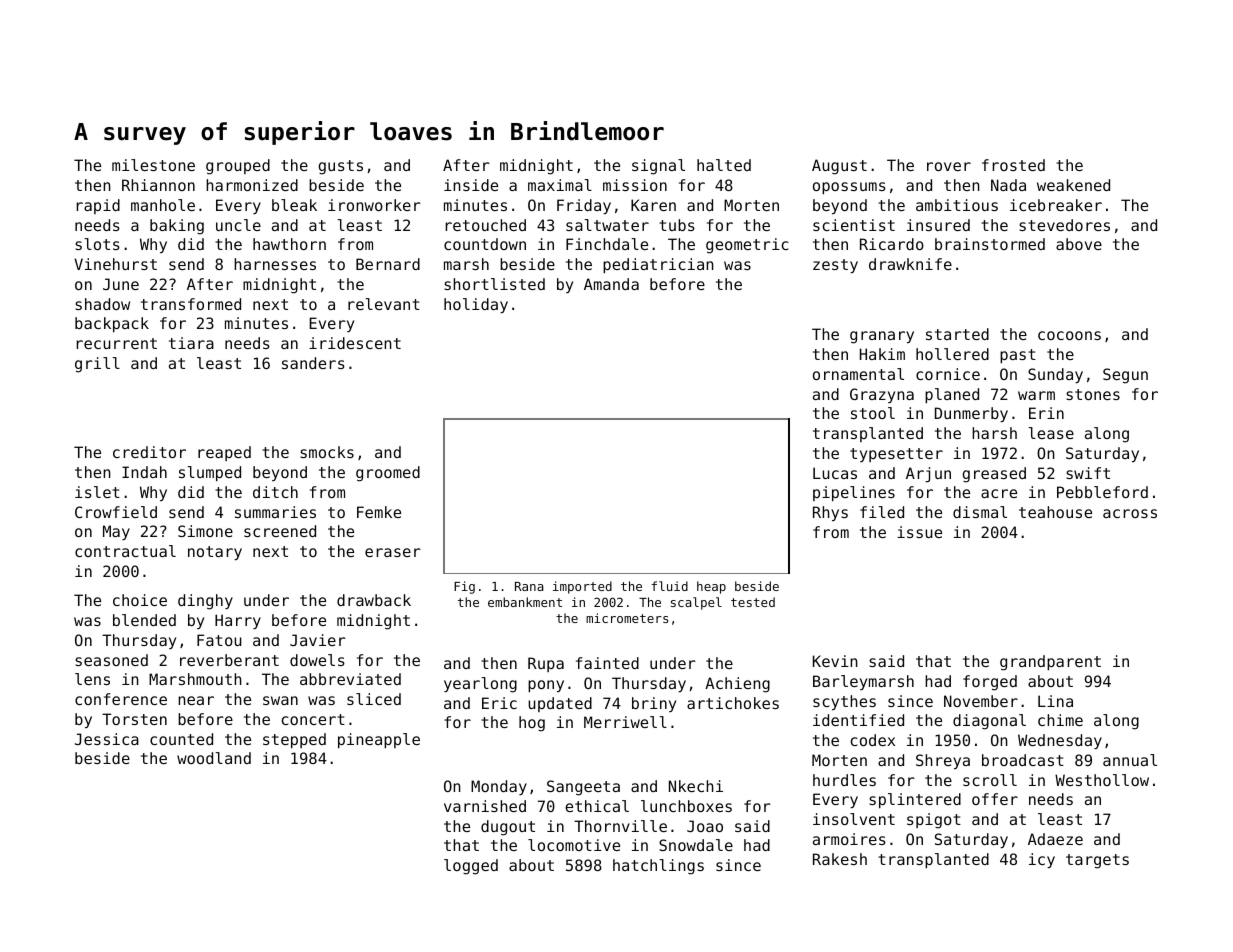  I want to click on logged, so click(471, 867).
